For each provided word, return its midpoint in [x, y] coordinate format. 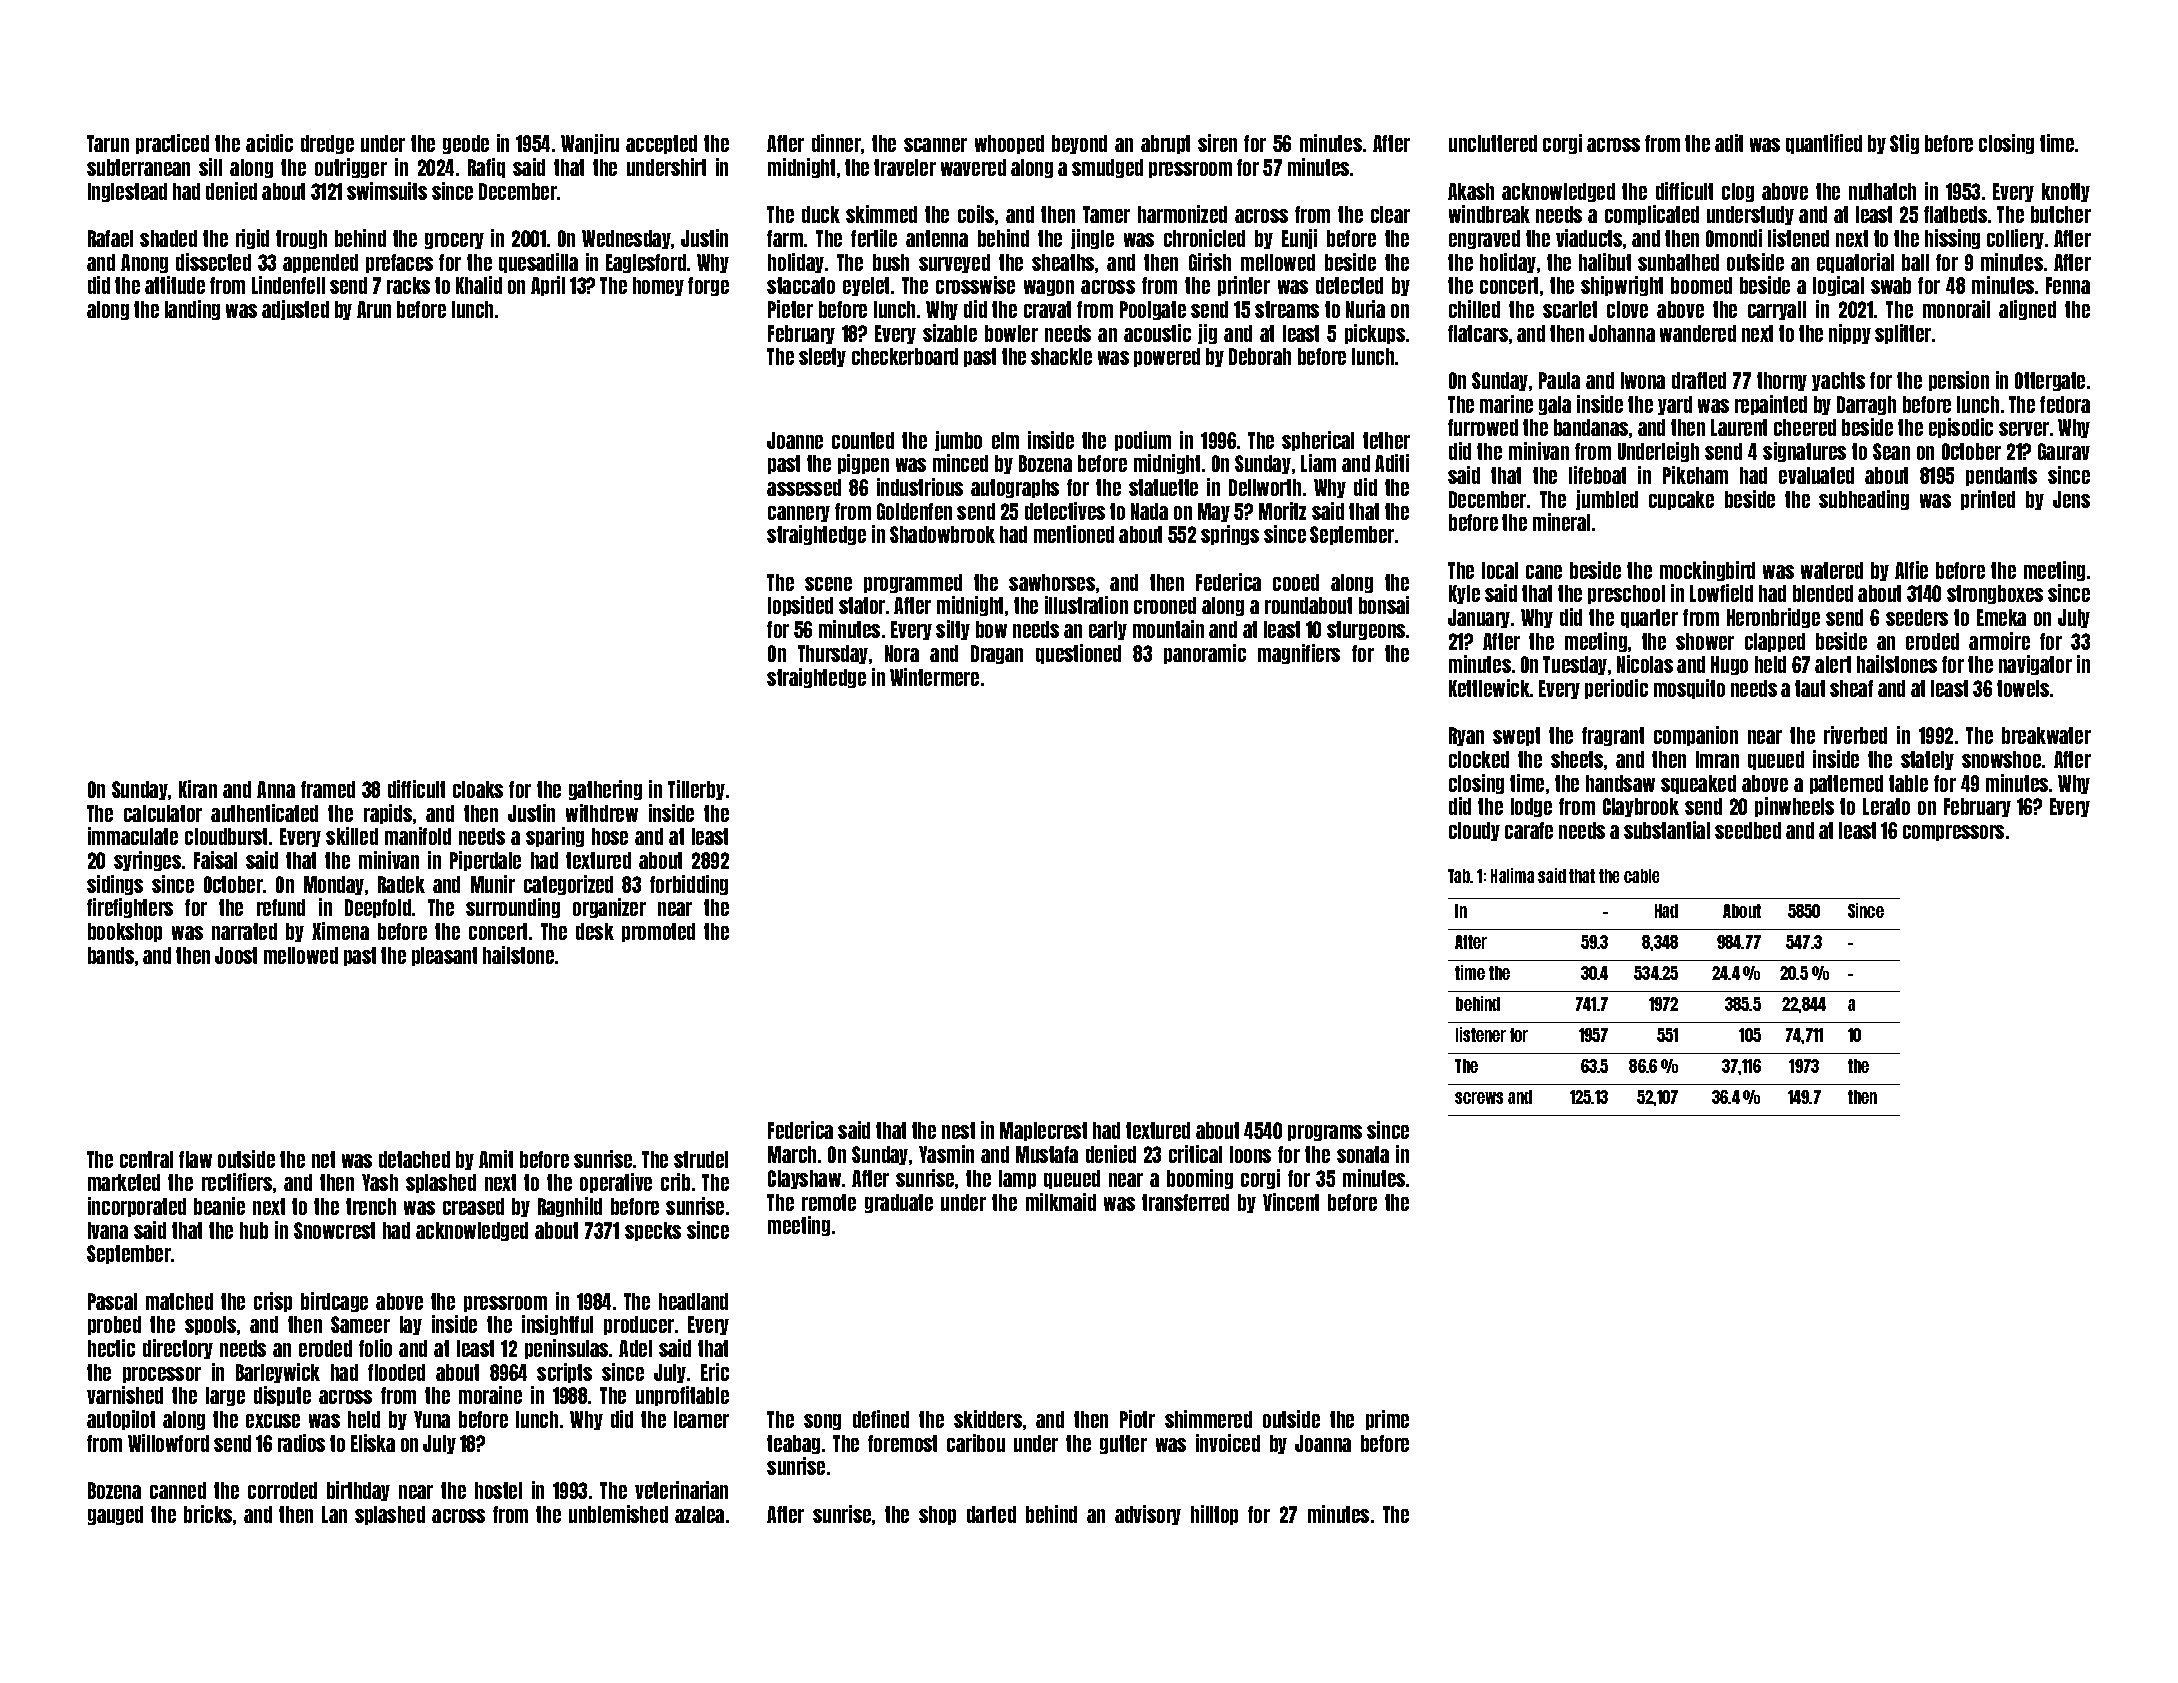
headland [693, 1301]
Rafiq [486, 168]
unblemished [618, 1514]
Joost [236, 955]
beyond [1079, 144]
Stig [1904, 144]
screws [1479, 1098]
